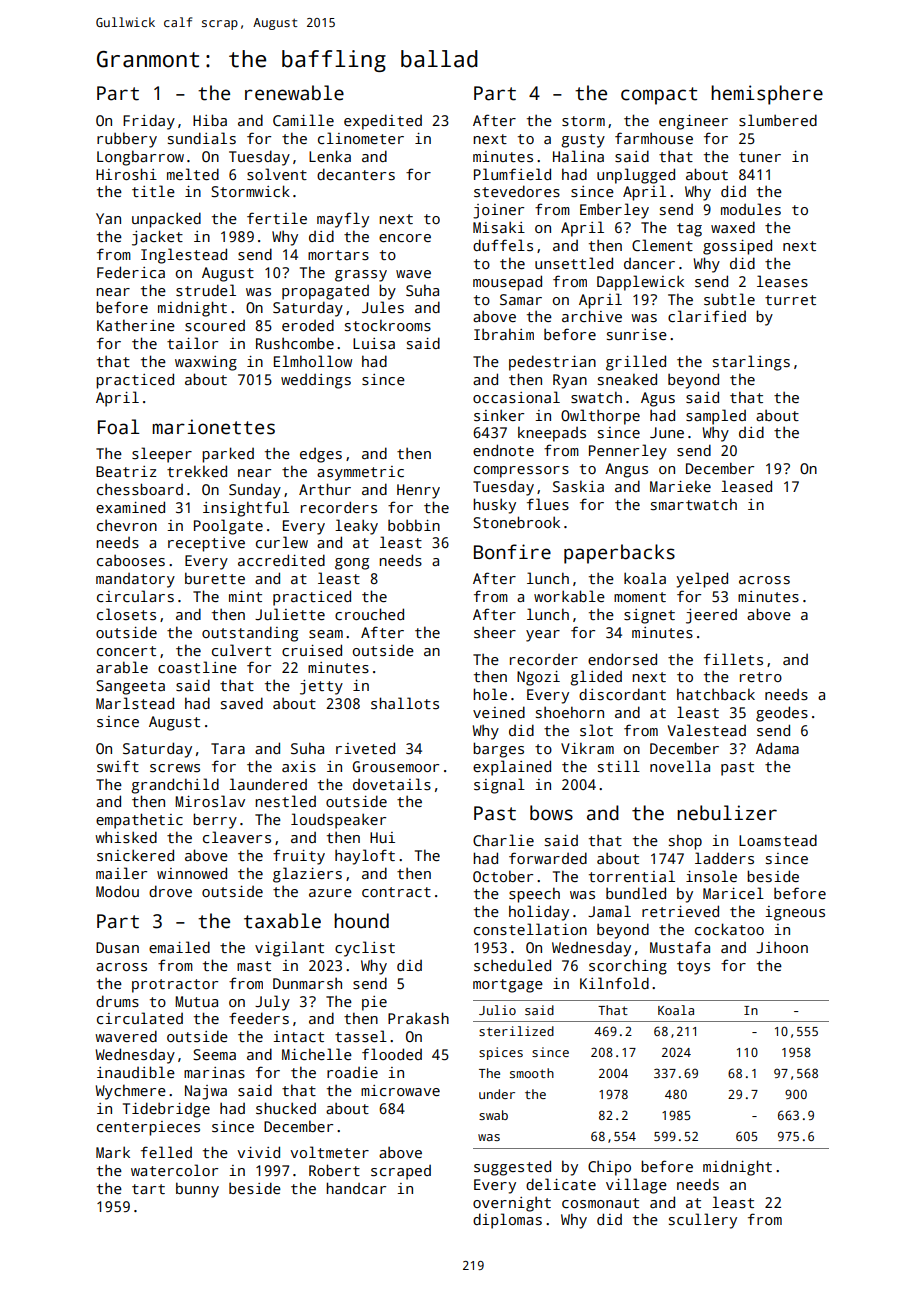 The height and width of the screenshot is (1308, 924). I want to click on strudel, so click(206, 290).
